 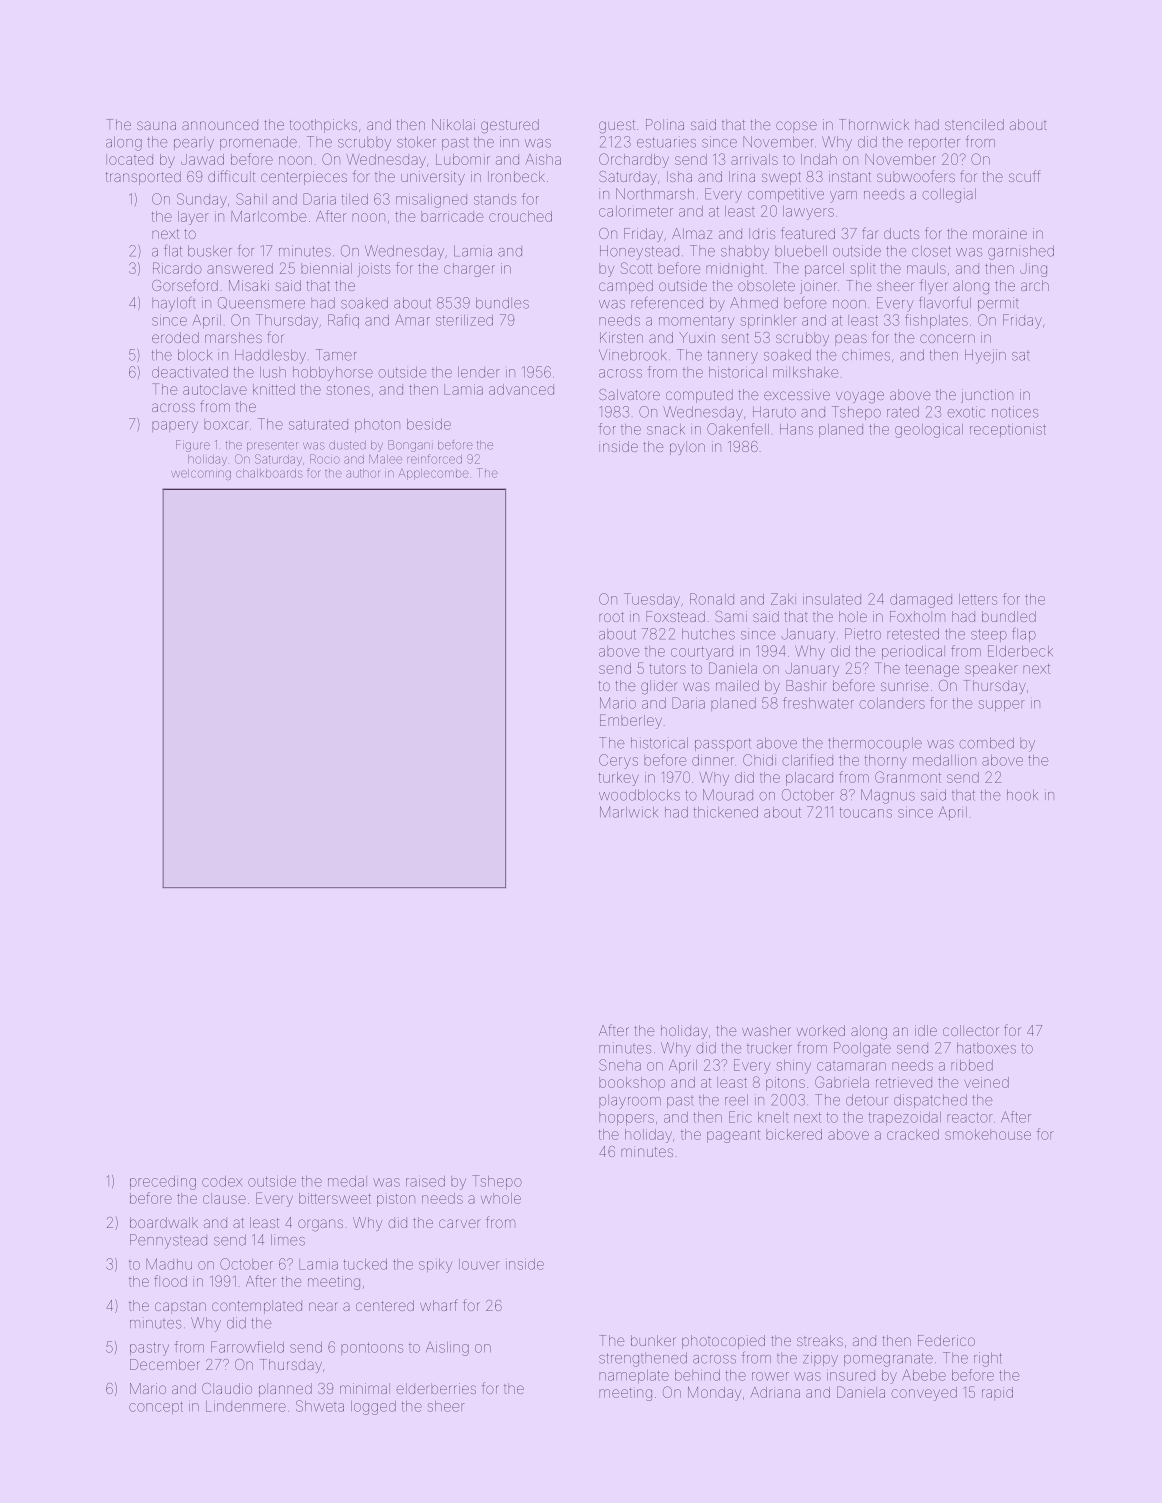 I want to click on transported, so click(x=143, y=178).
